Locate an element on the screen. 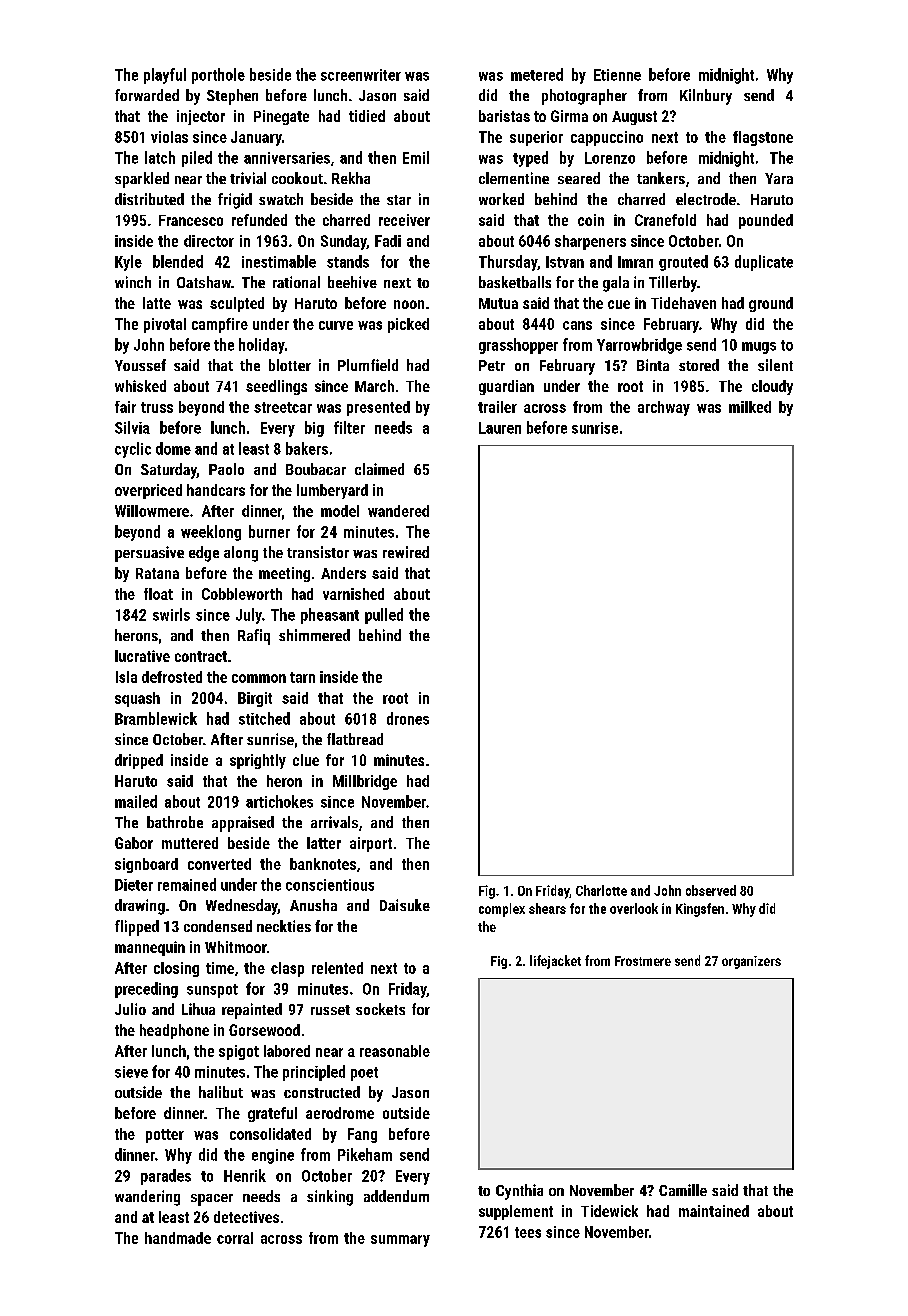 Image resolution: width=908 pixels, height=1316 pixels. screenwriter is located at coordinates (361, 75).
